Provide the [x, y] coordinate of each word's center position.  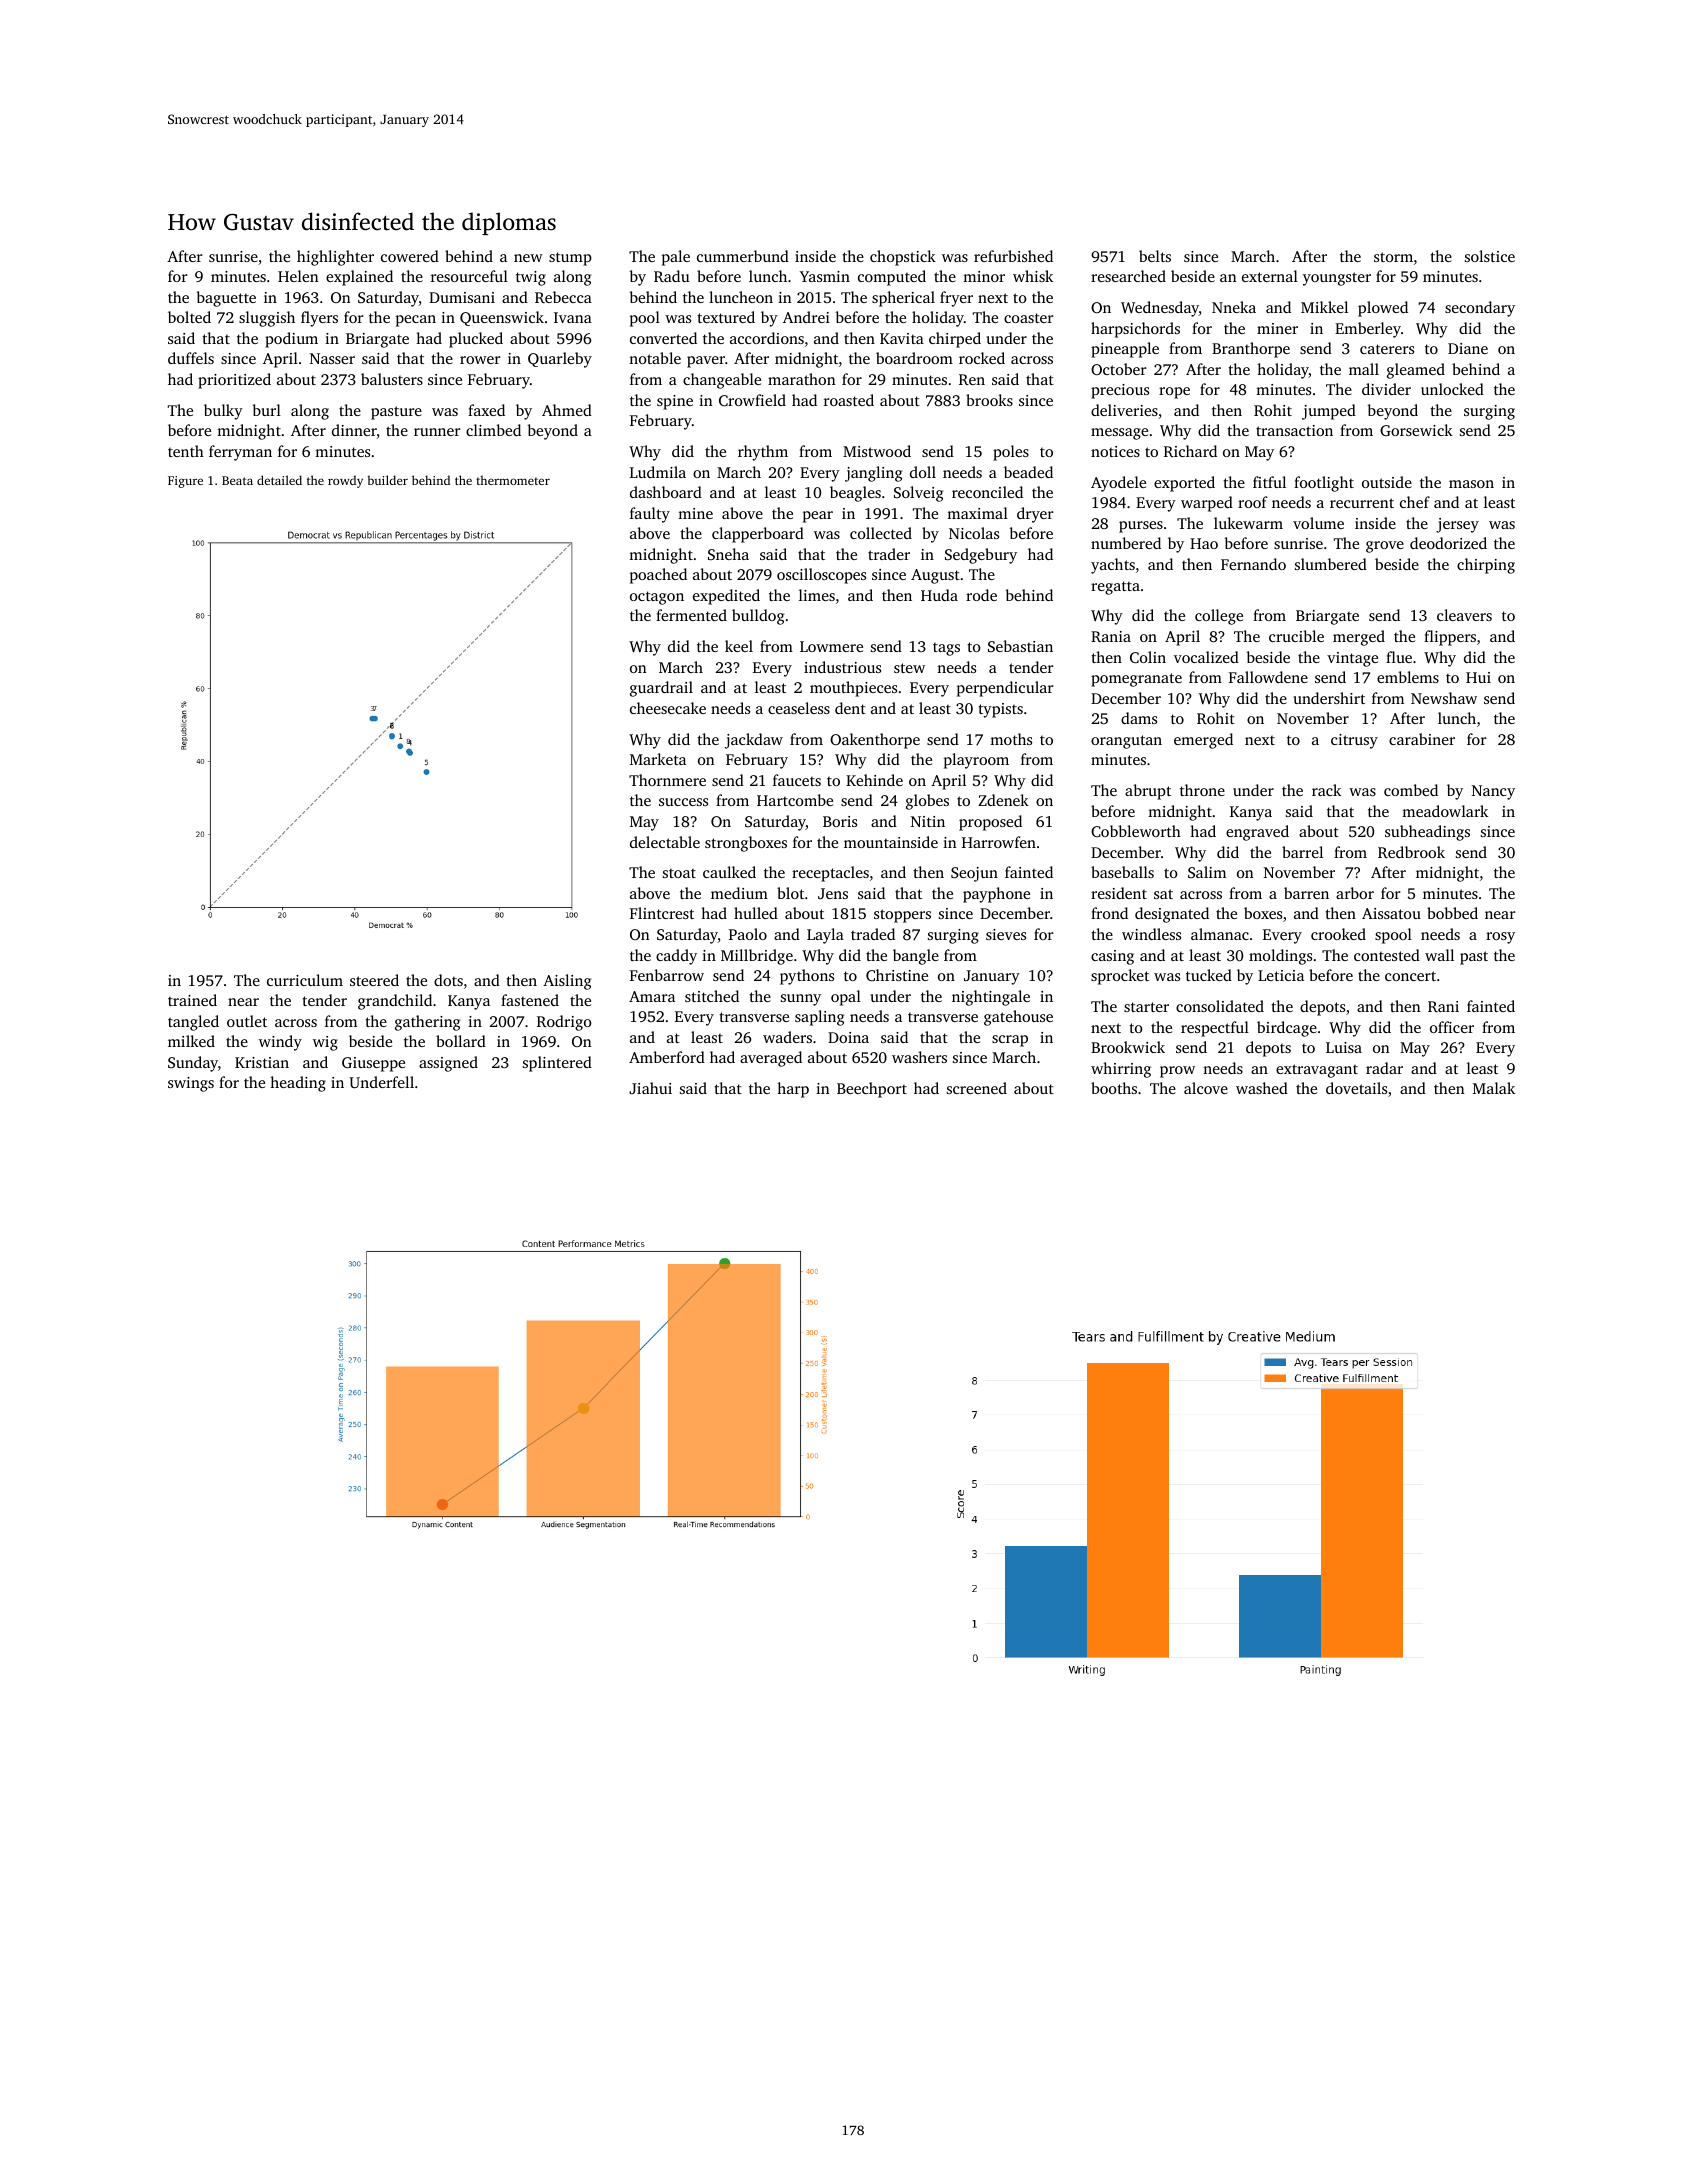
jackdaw [754, 741]
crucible [1296, 636]
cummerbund [743, 256]
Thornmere [667, 780]
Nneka [1234, 307]
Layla [825, 936]
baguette [226, 299]
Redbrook [1411, 852]
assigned [448, 1064]
